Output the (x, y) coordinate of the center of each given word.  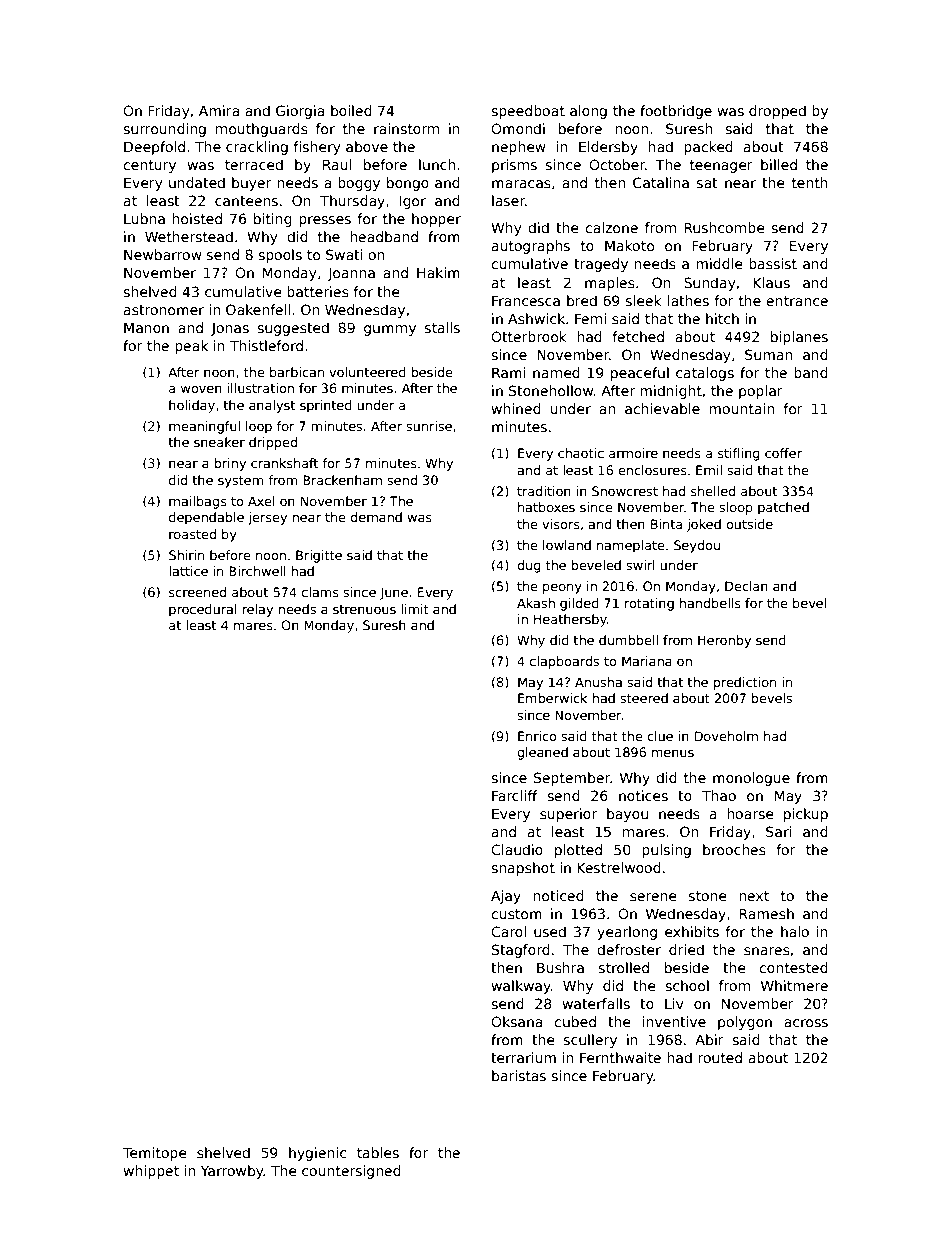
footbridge (676, 112)
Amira (219, 110)
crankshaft (284, 463)
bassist (773, 263)
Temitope (155, 1154)
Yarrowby (232, 1172)
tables (378, 1152)
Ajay (506, 897)
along (588, 112)
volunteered (367, 372)
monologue (751, 779)
